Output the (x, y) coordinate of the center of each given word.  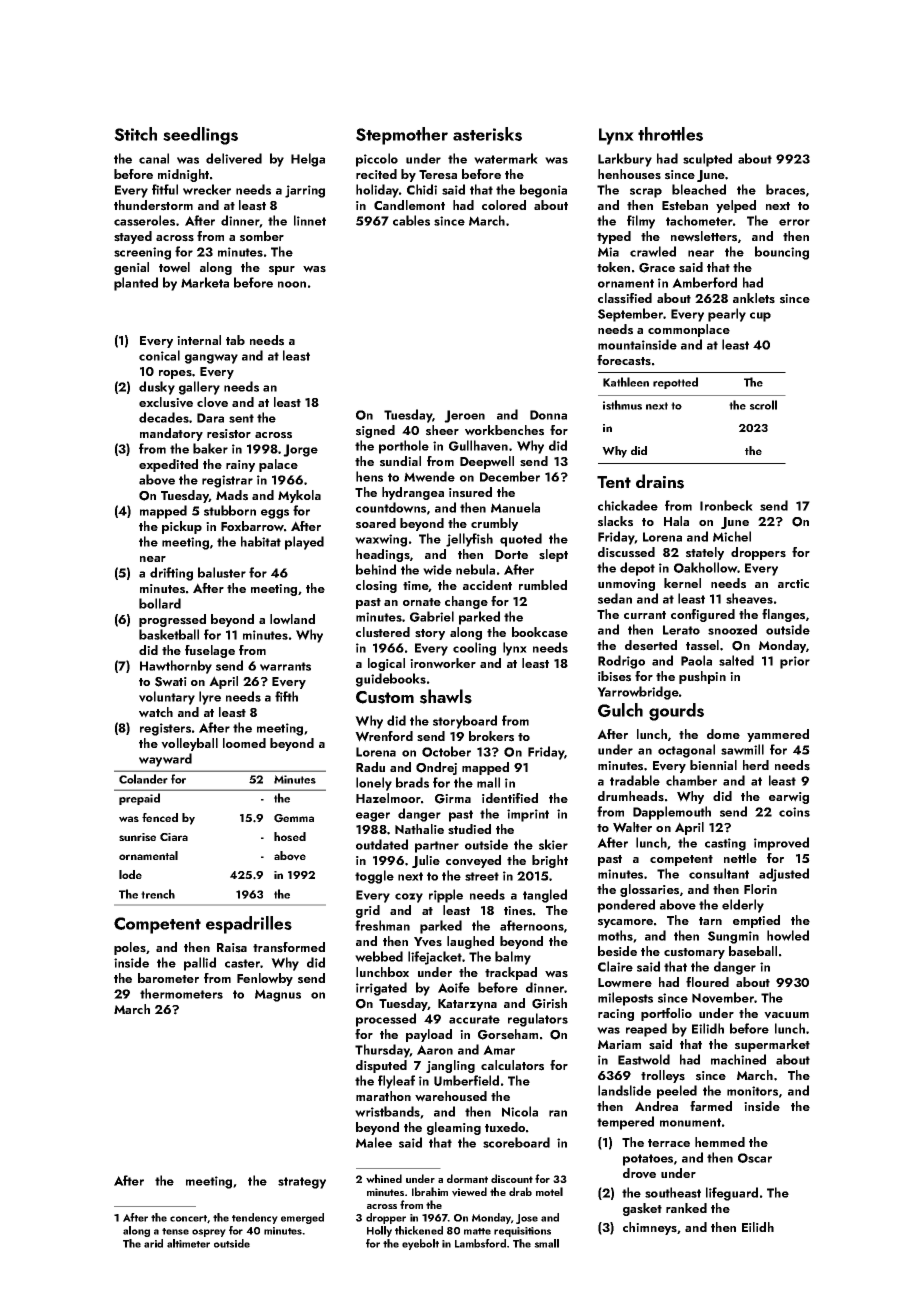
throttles (670, 134)
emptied (756, 921)
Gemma (294, 818)
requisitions (522, 1232)
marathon (383, 1096)
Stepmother (402, 136)
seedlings (200, 136)
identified (510, 798)
